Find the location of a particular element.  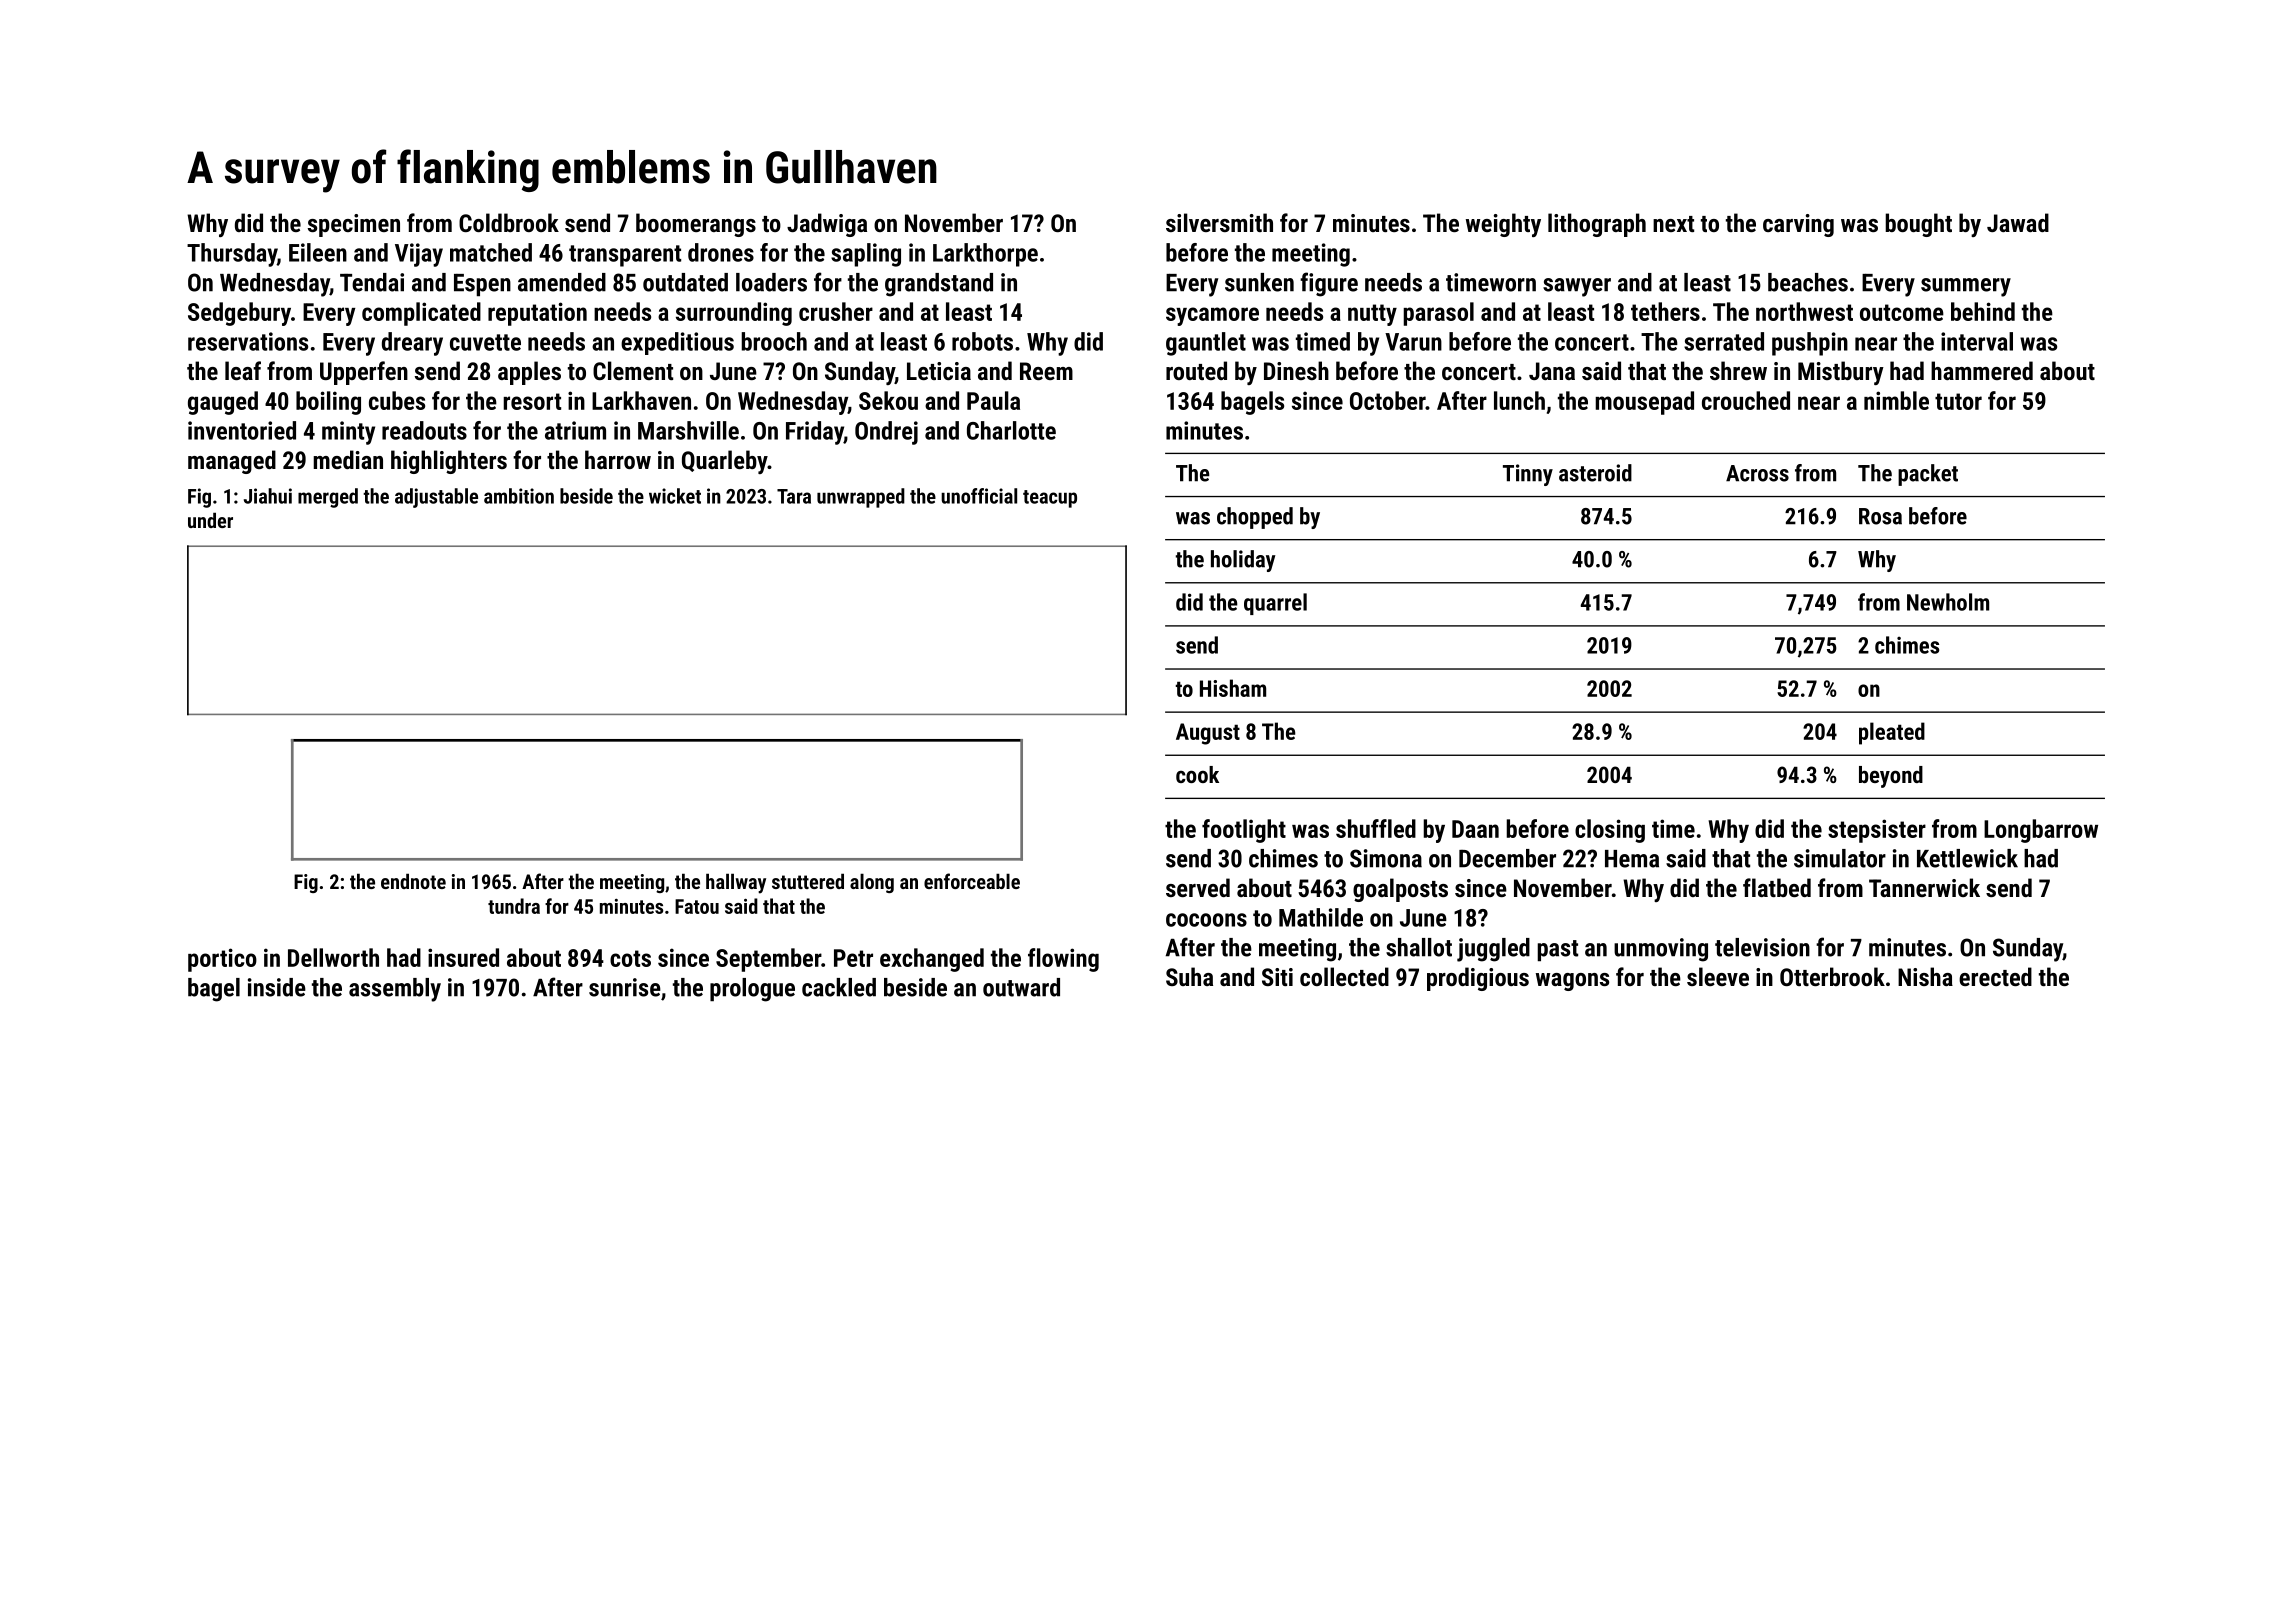

endnote is located at coordinates (413, 881).
